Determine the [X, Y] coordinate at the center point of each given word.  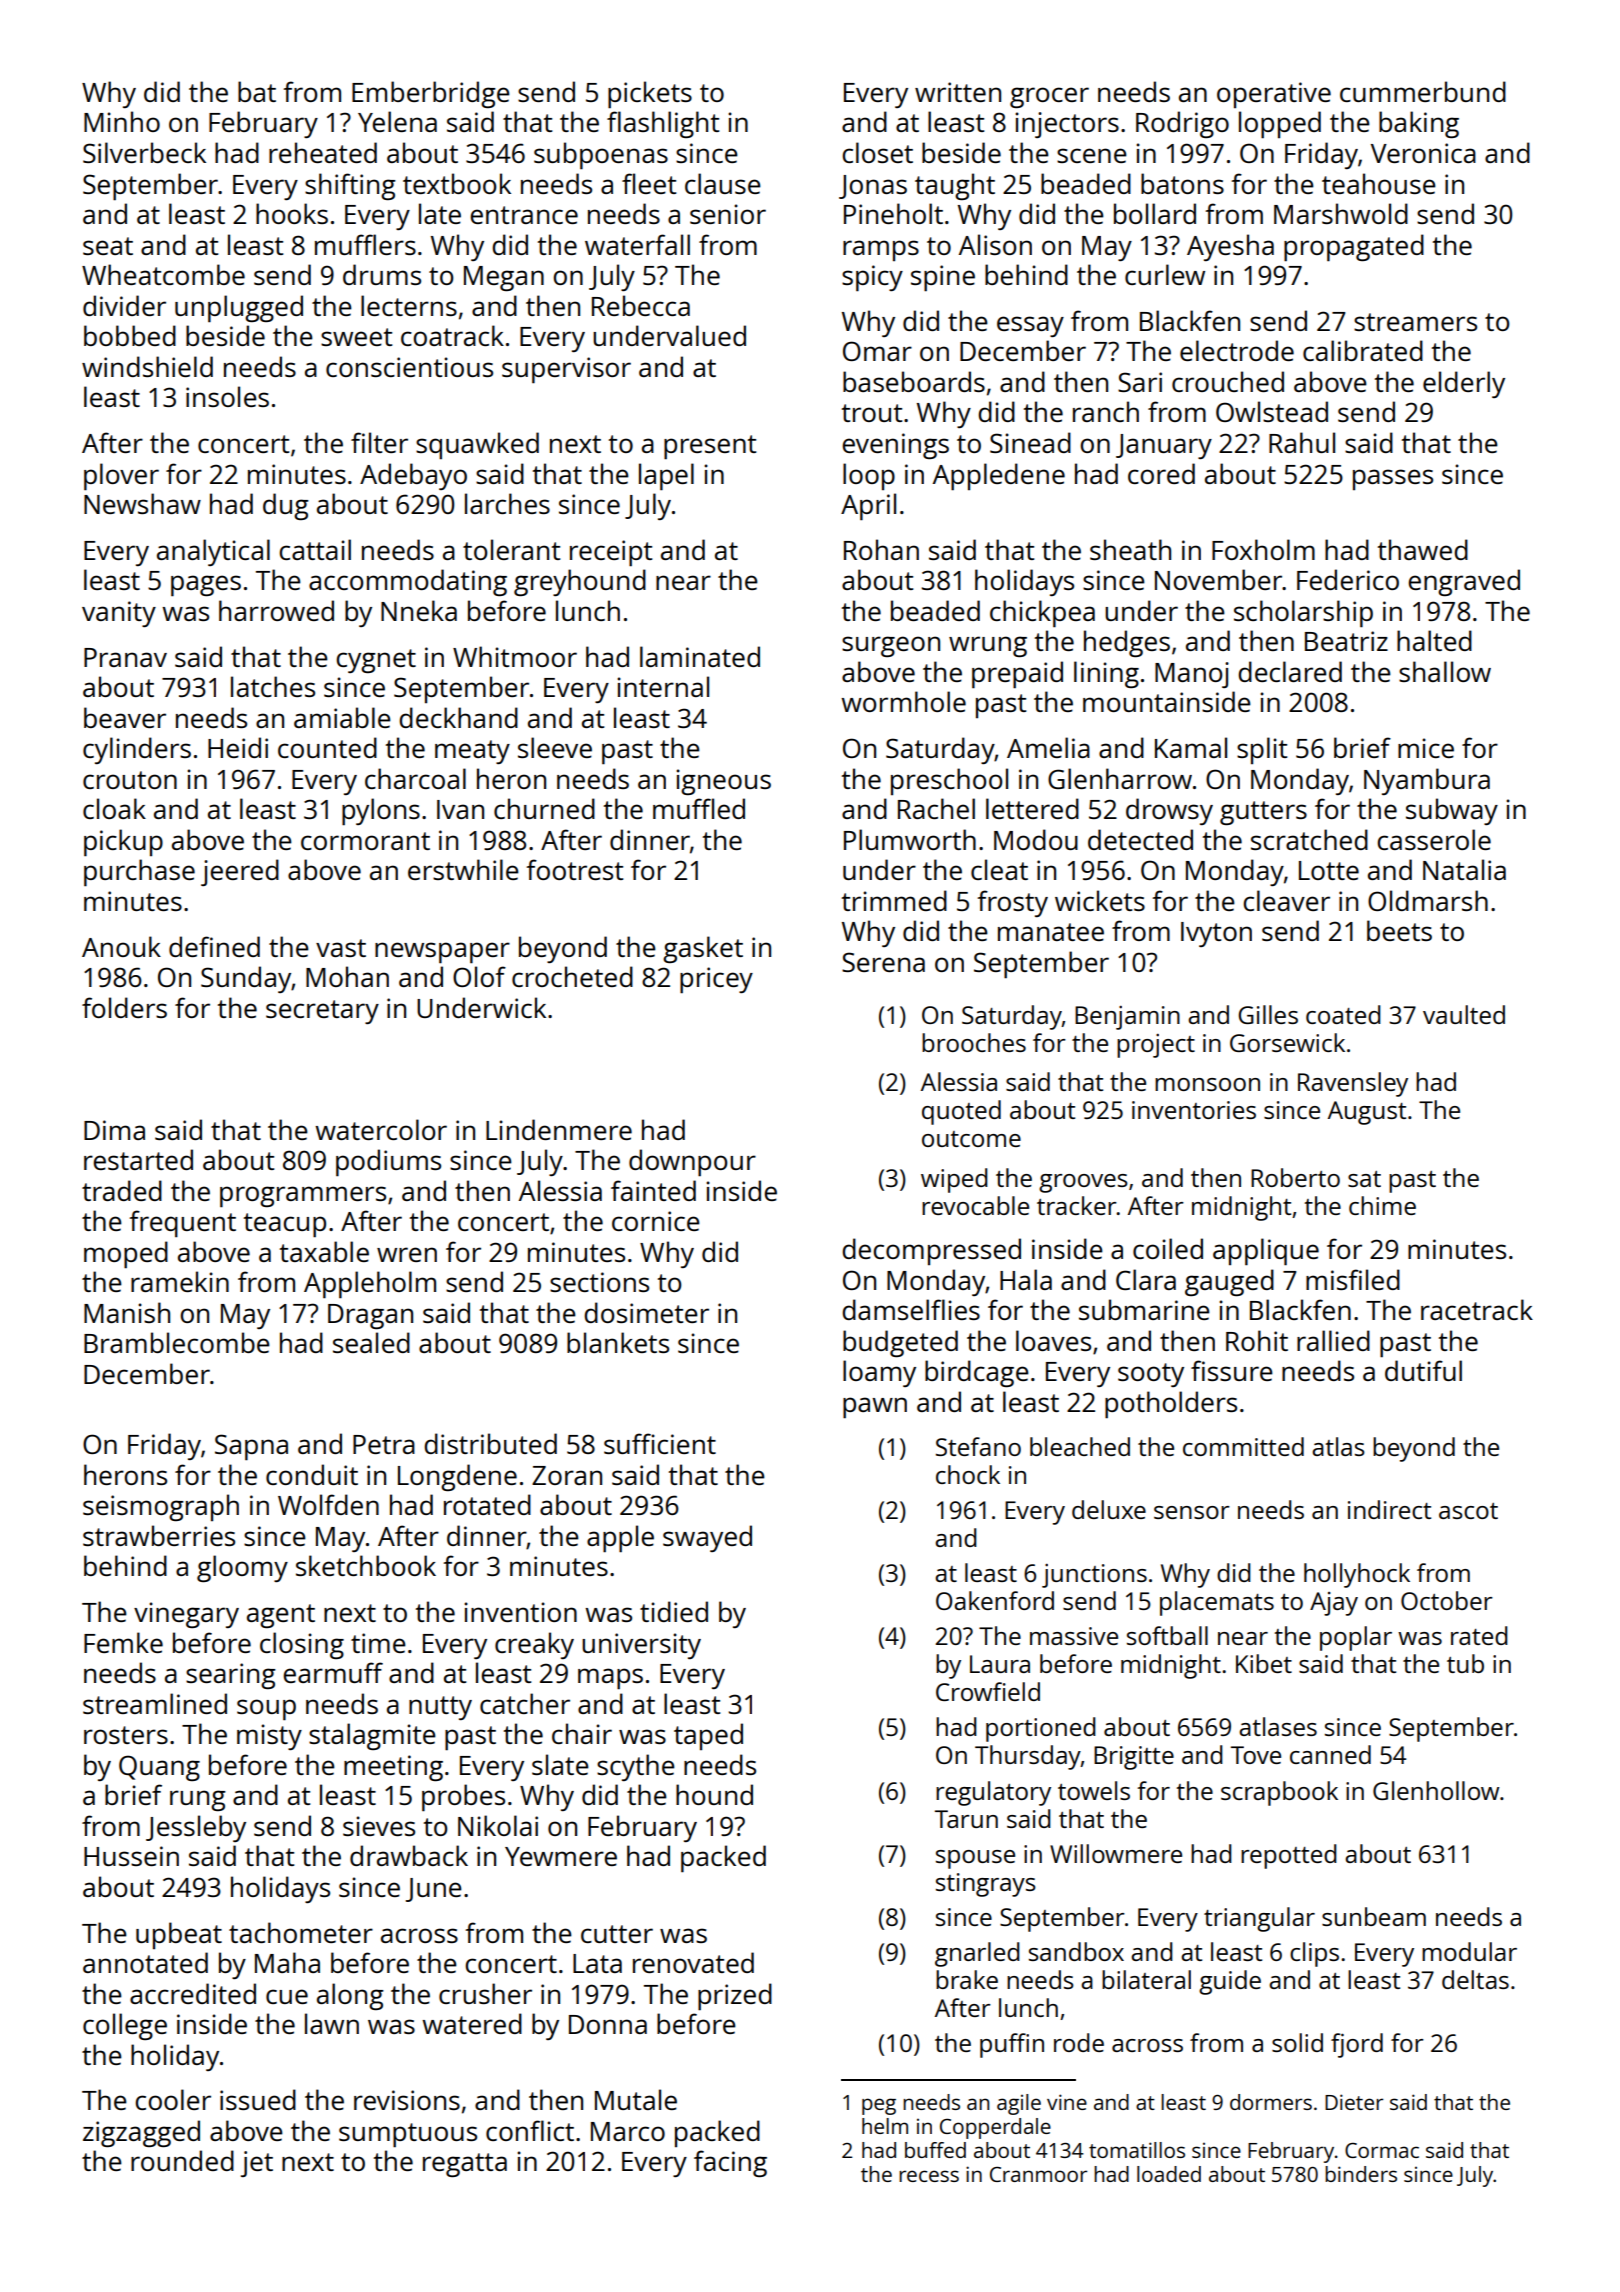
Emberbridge [431, 94]
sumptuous [408, 2135]
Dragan [370, 1316]
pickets [650, 94]
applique [1266, 1251]
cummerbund [1423, 91]
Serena [883, 962]
